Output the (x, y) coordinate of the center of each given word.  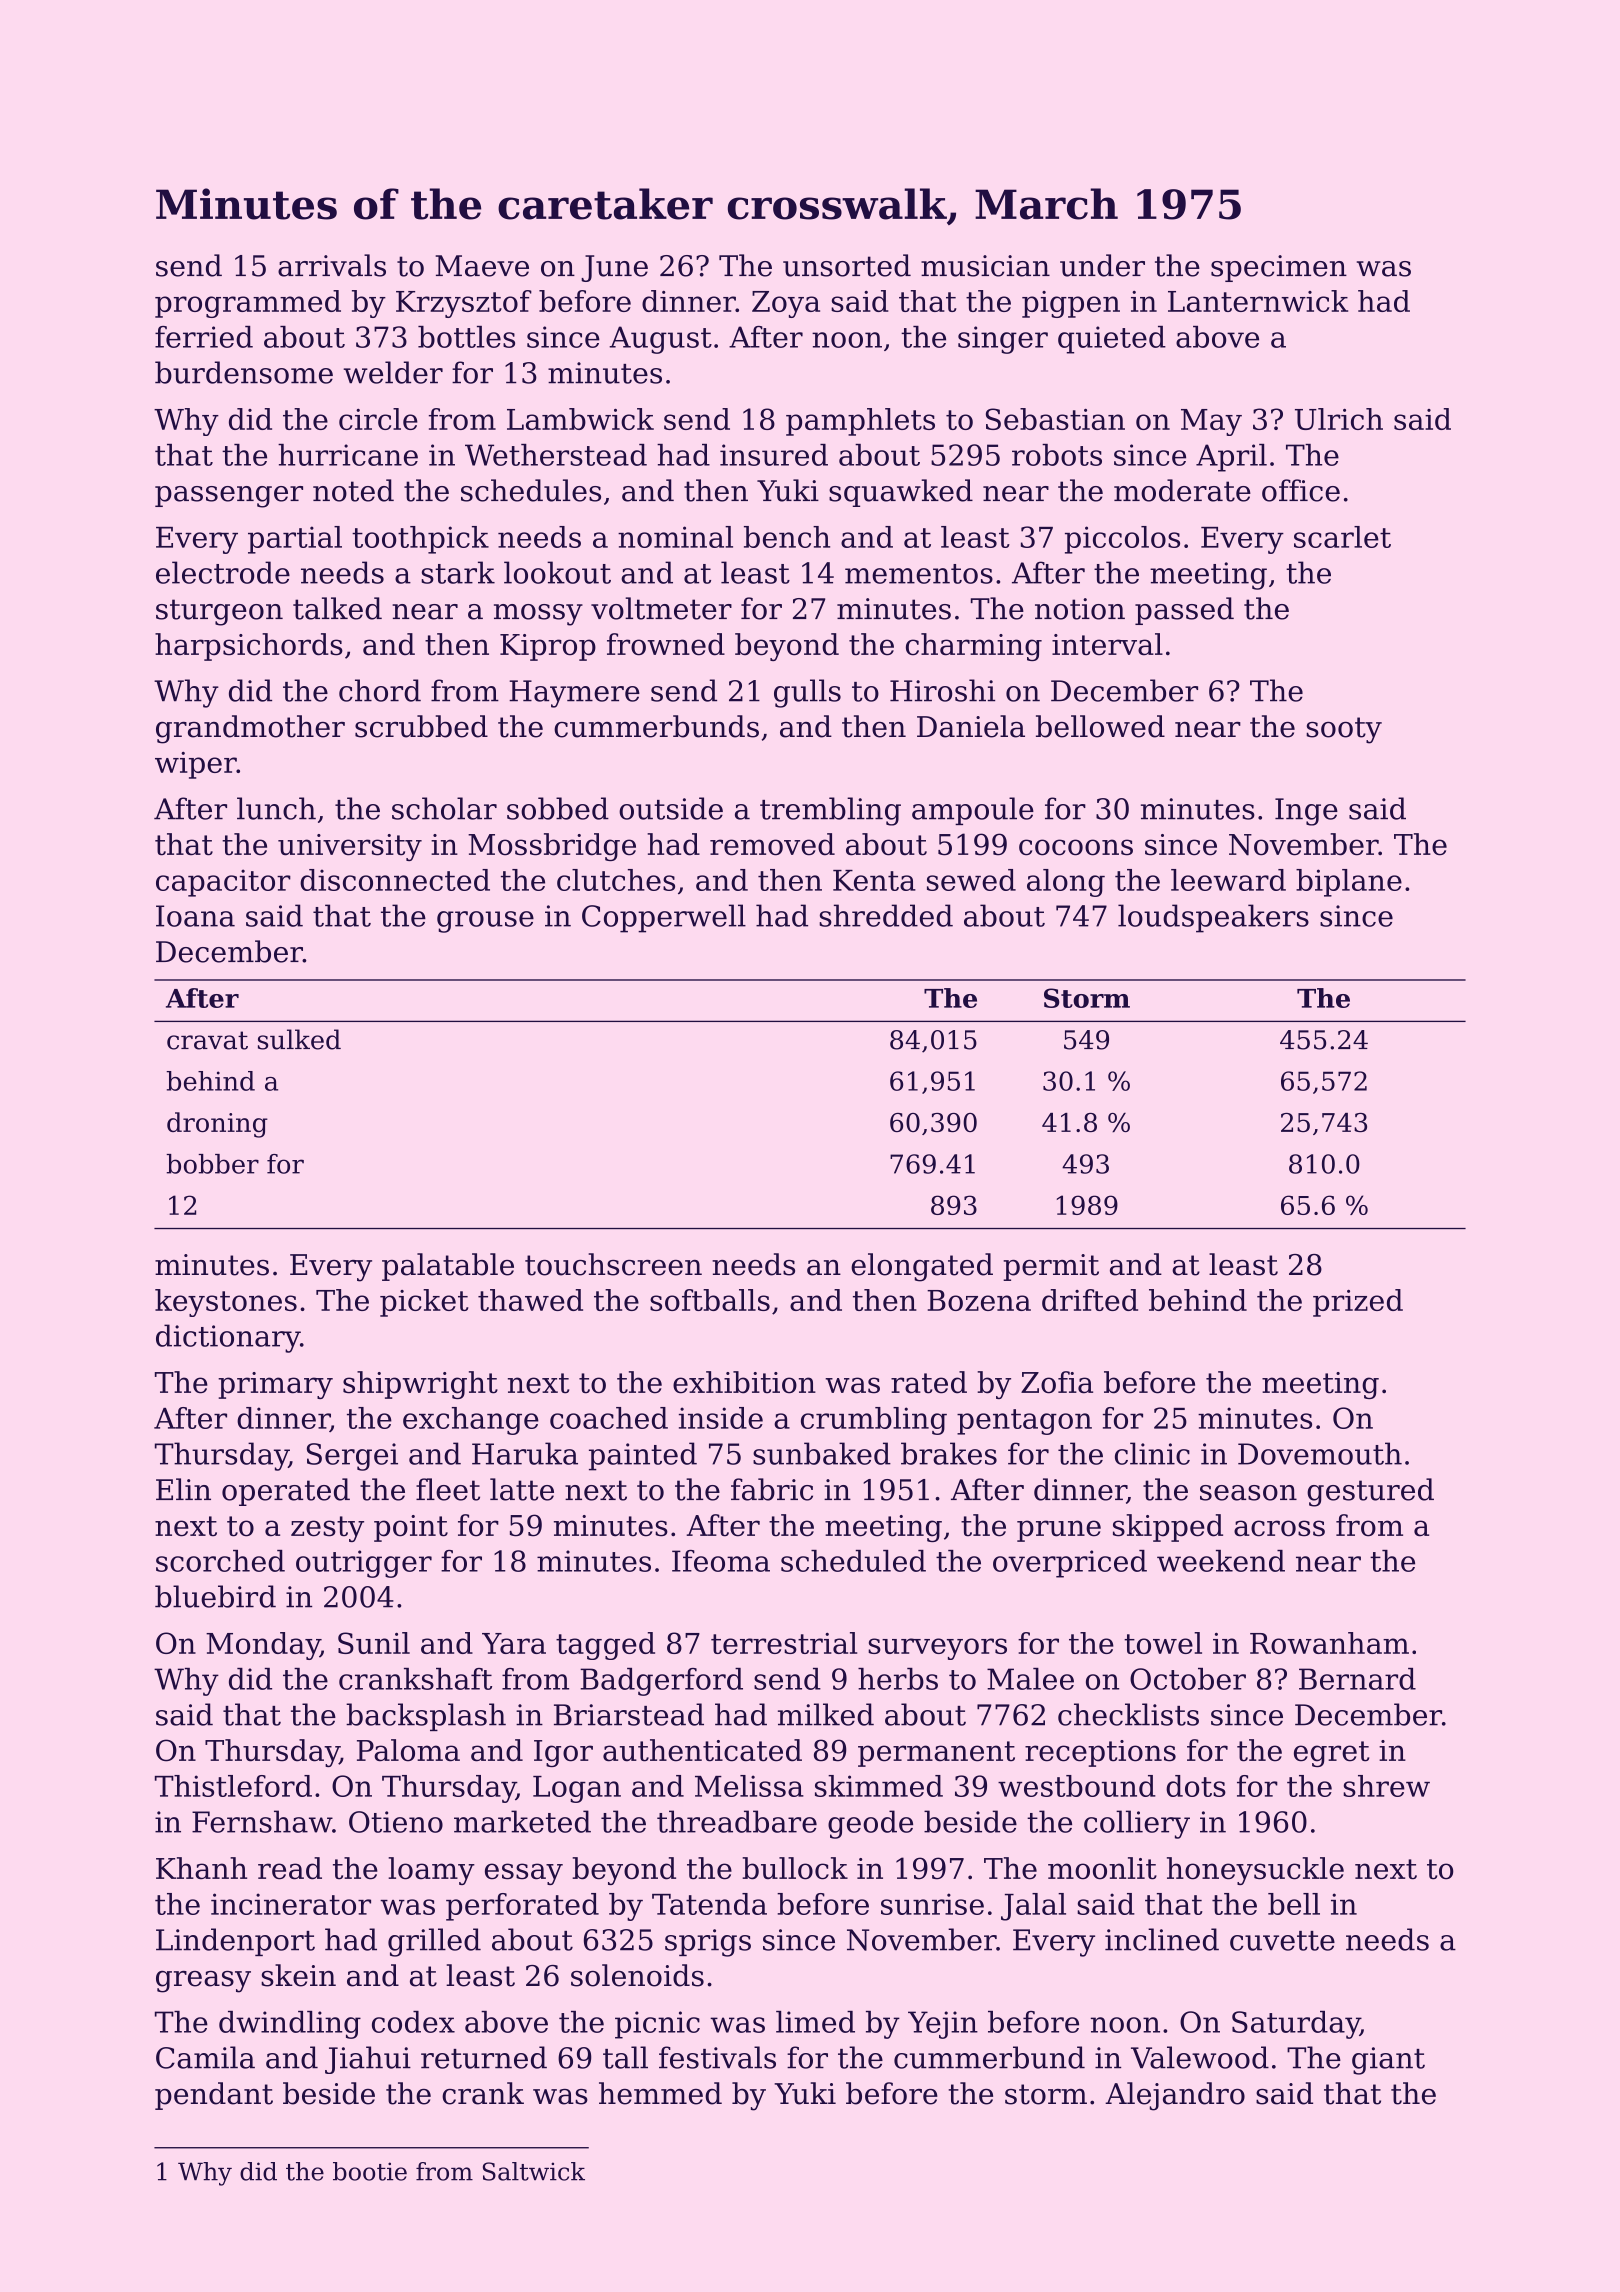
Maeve (482, 266)
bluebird (215, 1596)
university (350, 847)
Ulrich (1339, 419)
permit (1051, 1267)
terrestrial (784, 1643)
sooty (1344, 730)
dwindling (290, 2025)
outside (671, 808)
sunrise (932, 1904)
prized (1358, 1303)
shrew (1386, 1786)
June (614, 268)
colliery (1137, 1824)
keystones (226, 1303)
